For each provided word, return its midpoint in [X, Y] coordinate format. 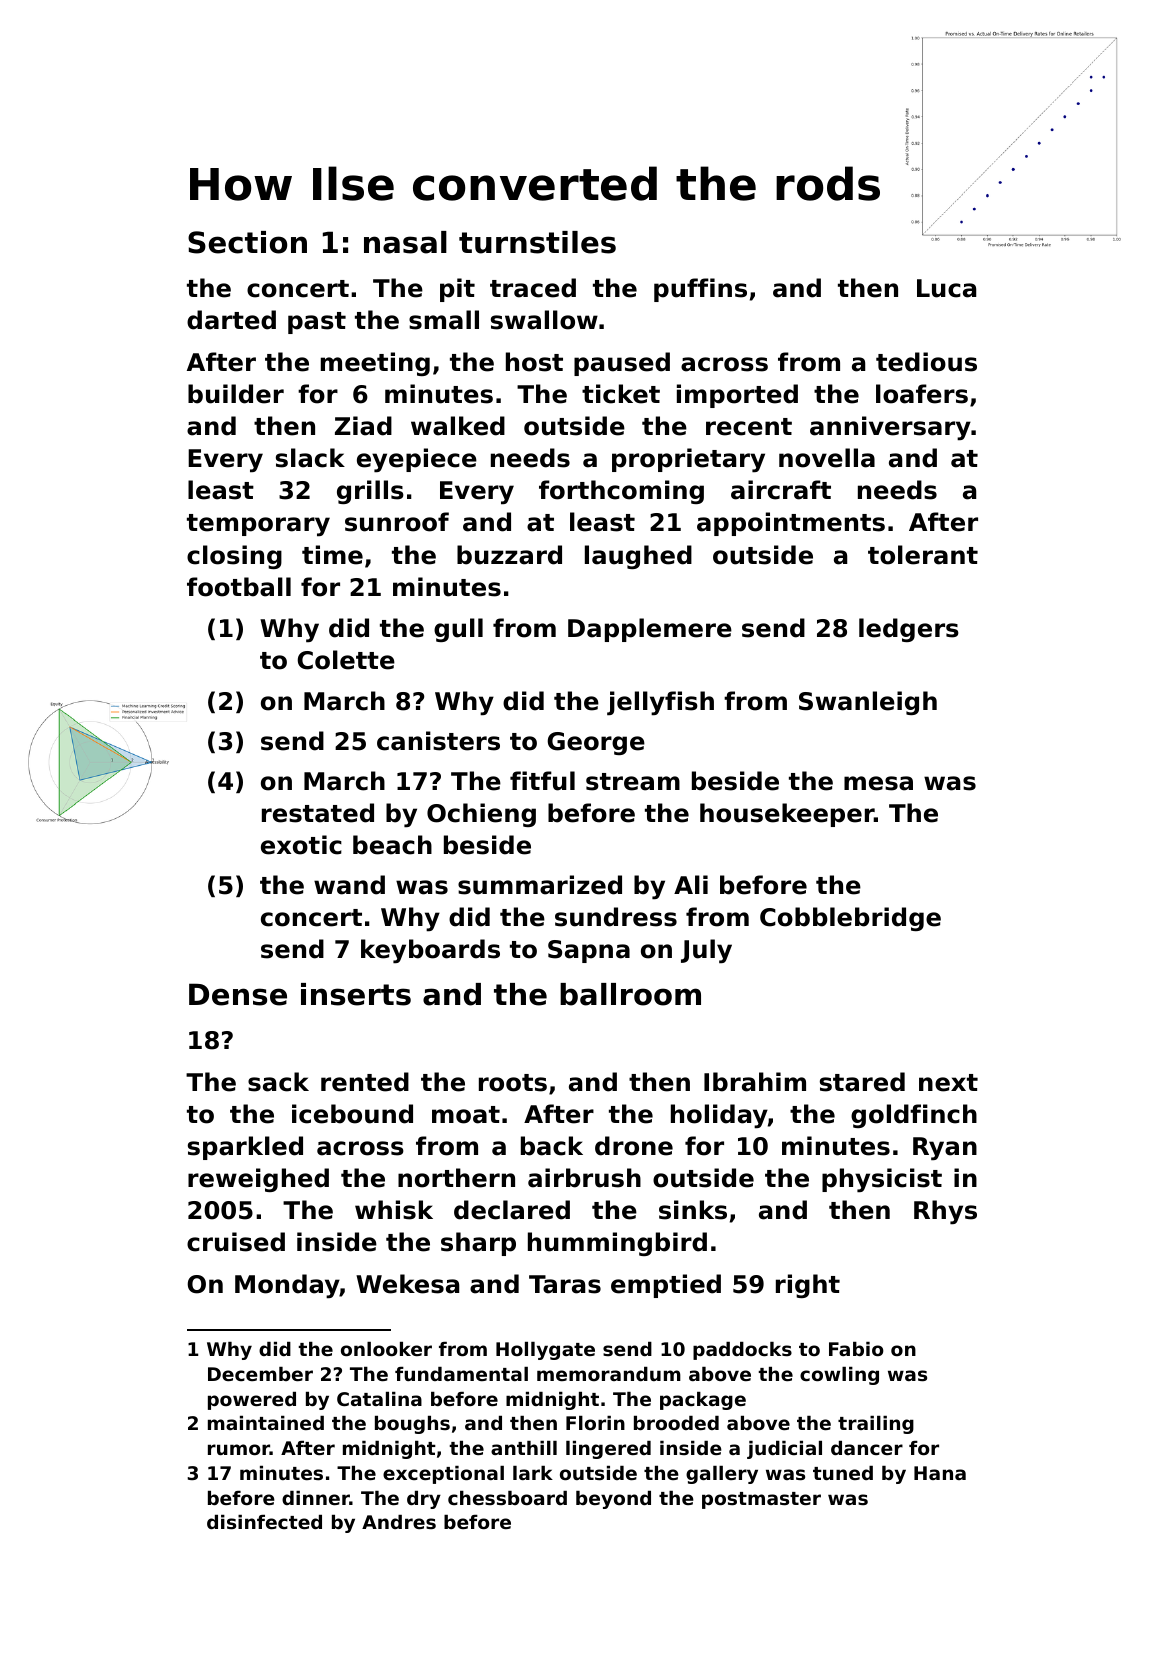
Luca [946, 288]
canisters [438, 741]
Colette [346, 660]
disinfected [264, 1522]
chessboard [507, 1498]
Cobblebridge [850, 919]
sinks [693, 1210]
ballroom [630, 994]
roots [513, 1083]
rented [365, 1082]
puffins [700, 290]
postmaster [761, 1500]
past [317, 323]
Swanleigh [868, 703]
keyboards [430, 951]
